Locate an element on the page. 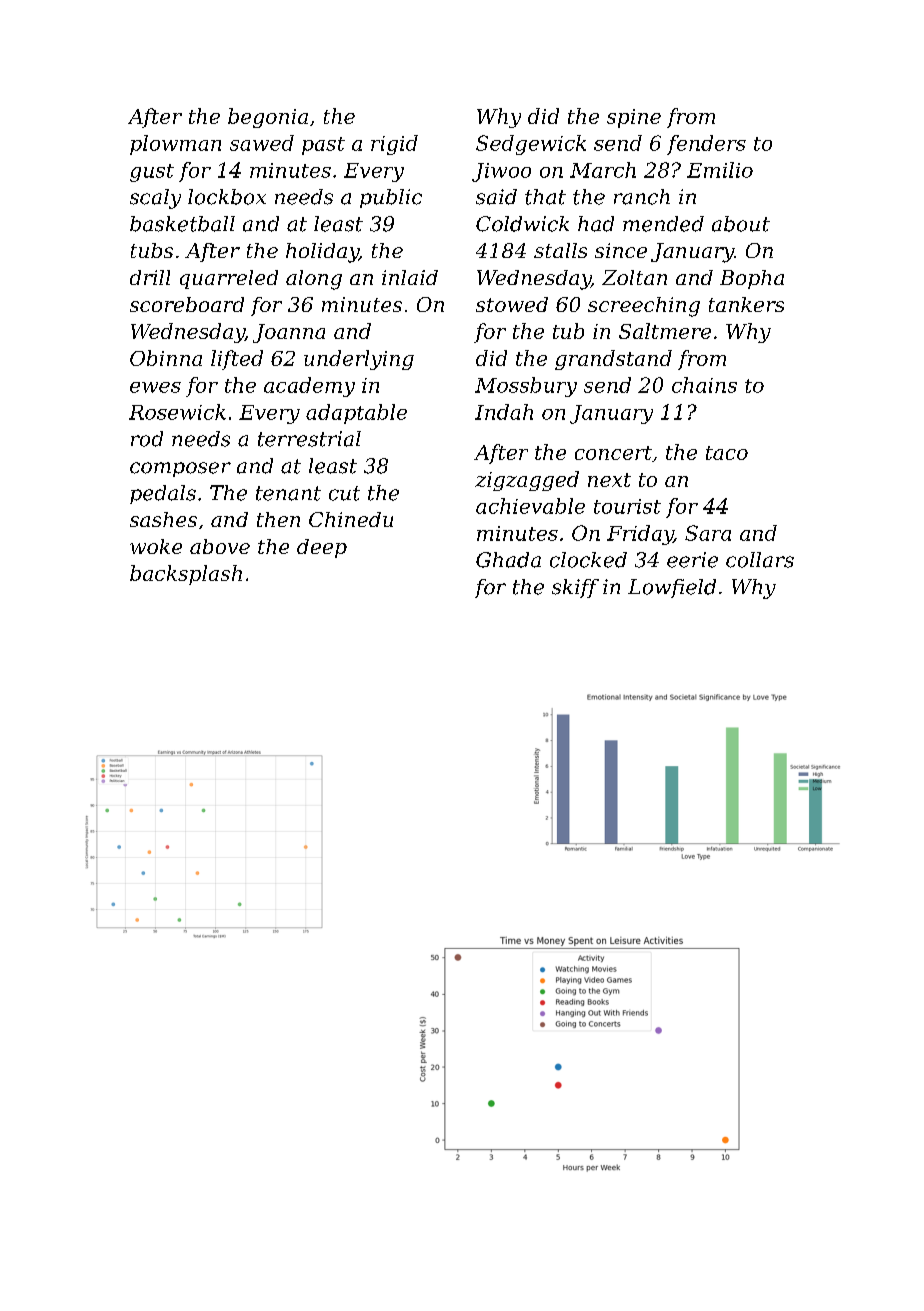 This page has height=1311, width=924. scaly is located at coordinates (155, 199).
